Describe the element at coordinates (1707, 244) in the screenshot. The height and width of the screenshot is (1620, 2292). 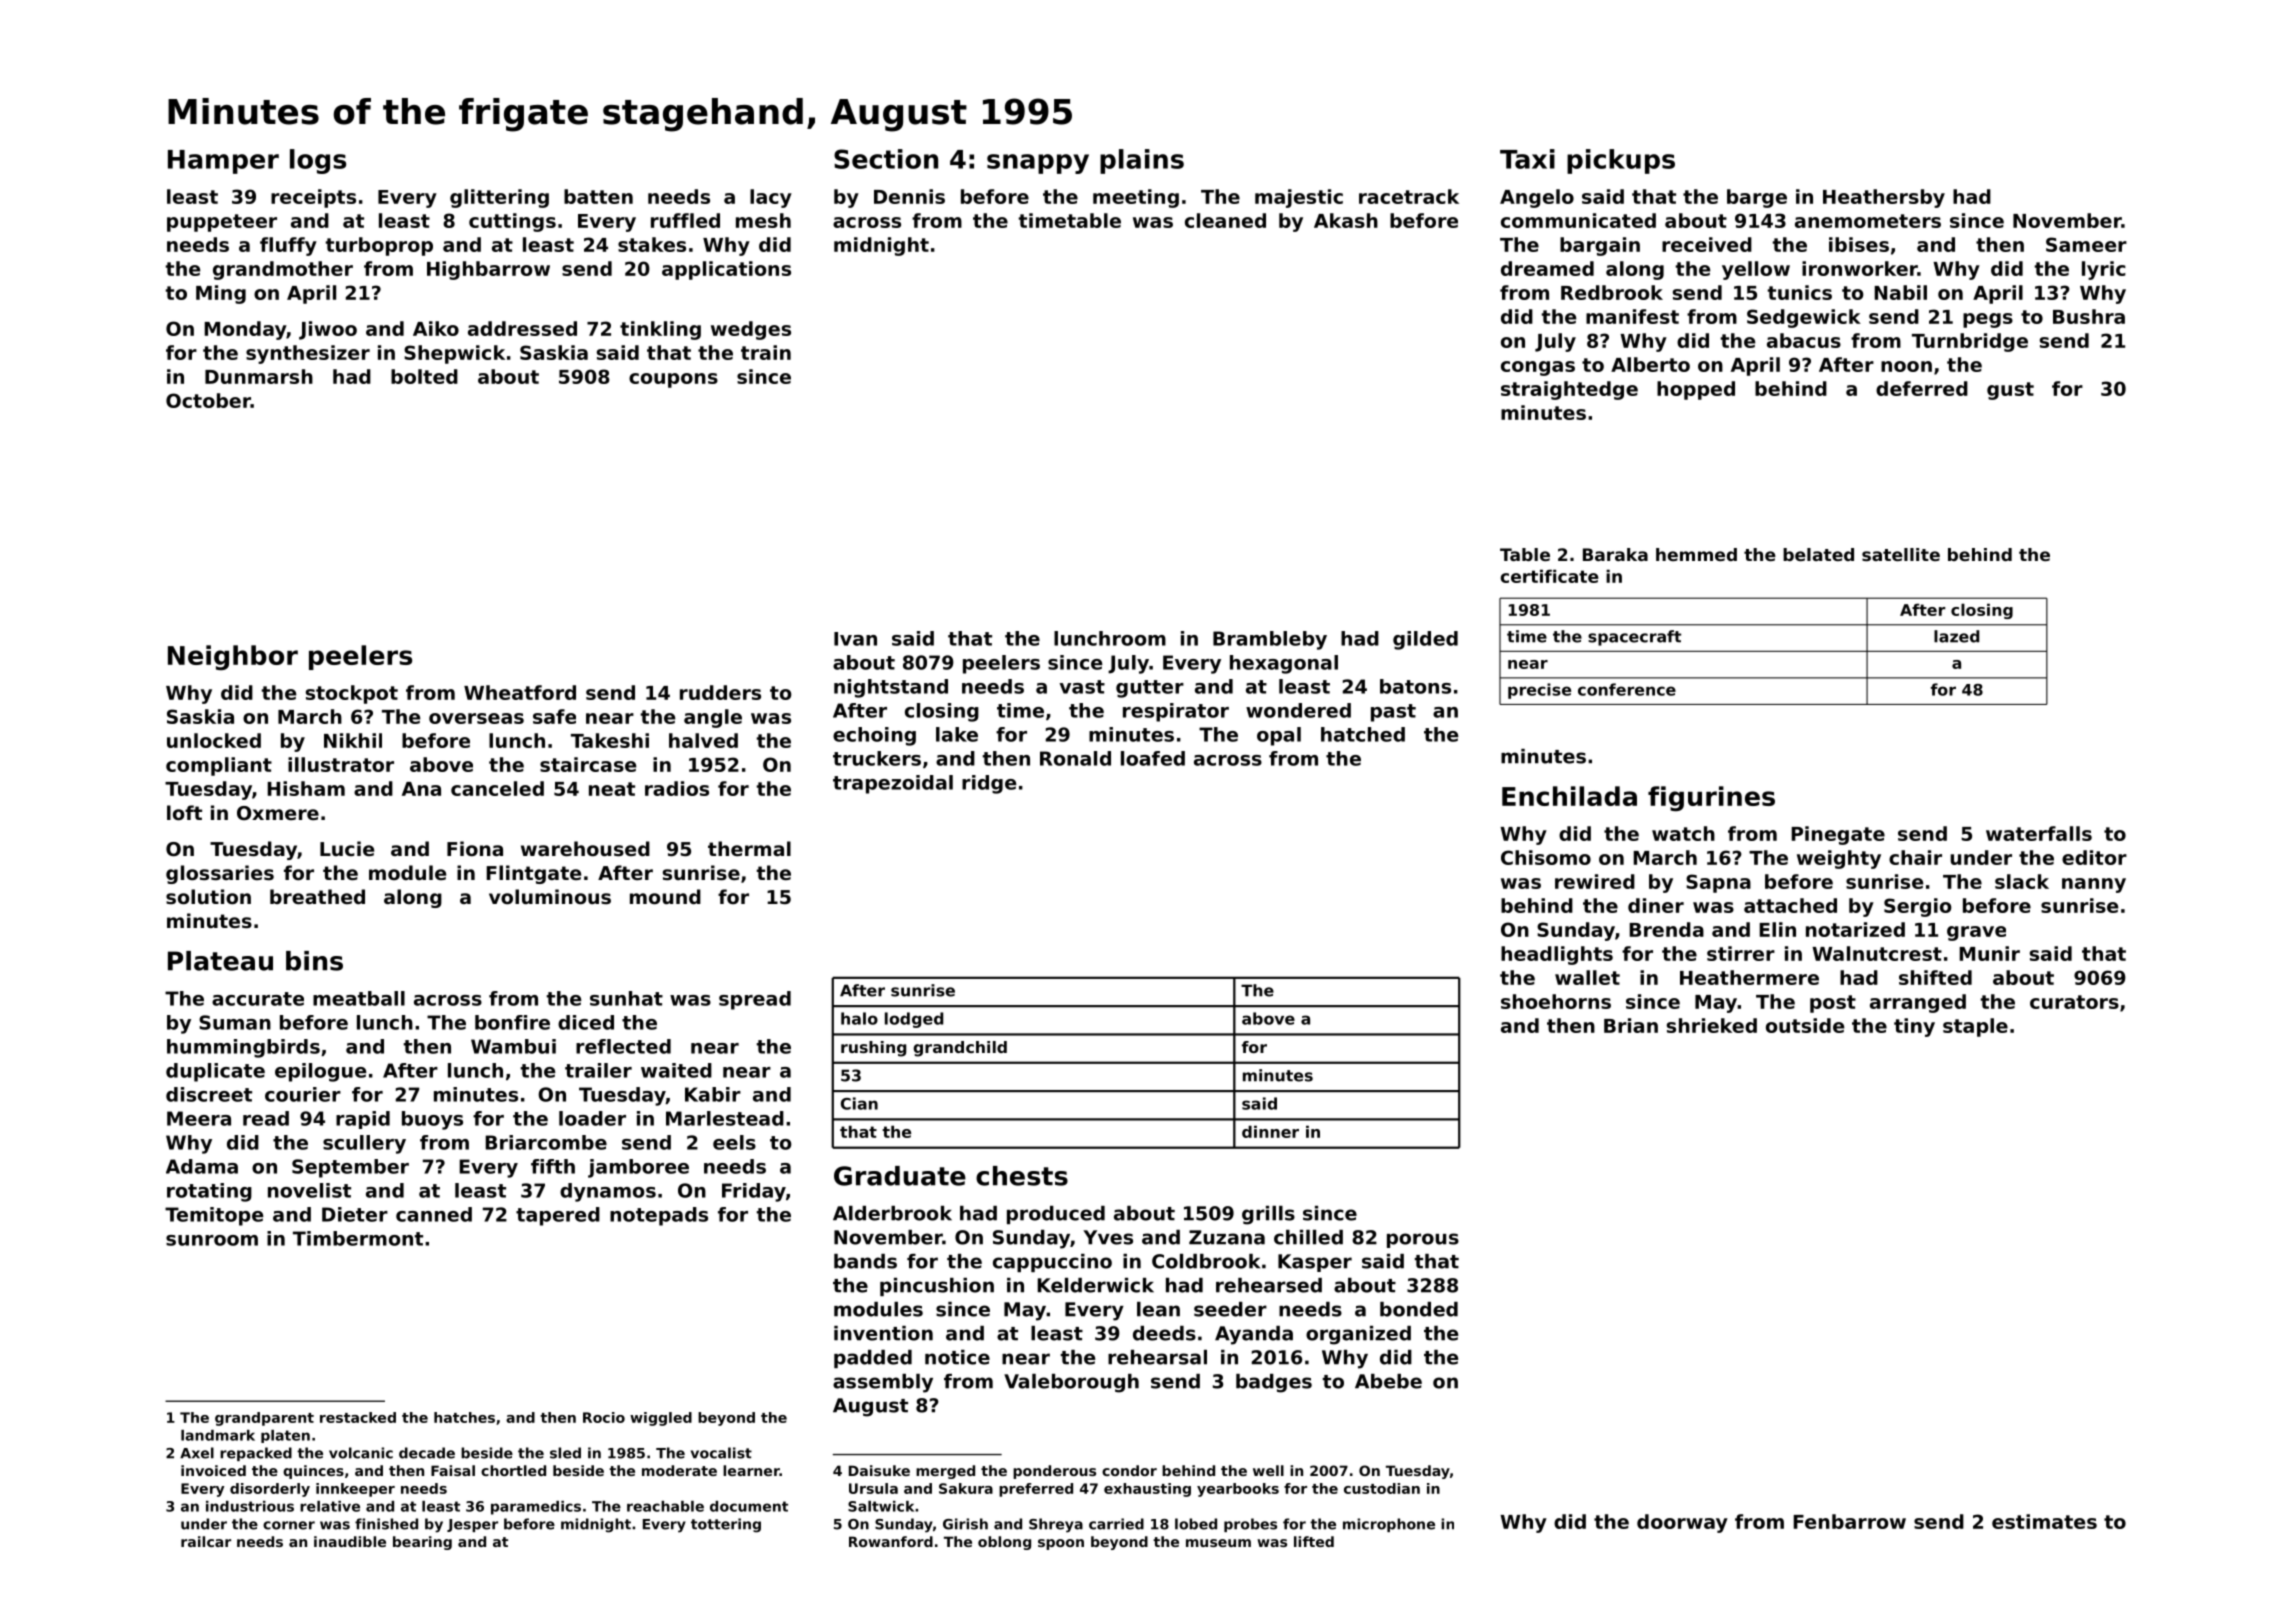
I see `received` at that location.
